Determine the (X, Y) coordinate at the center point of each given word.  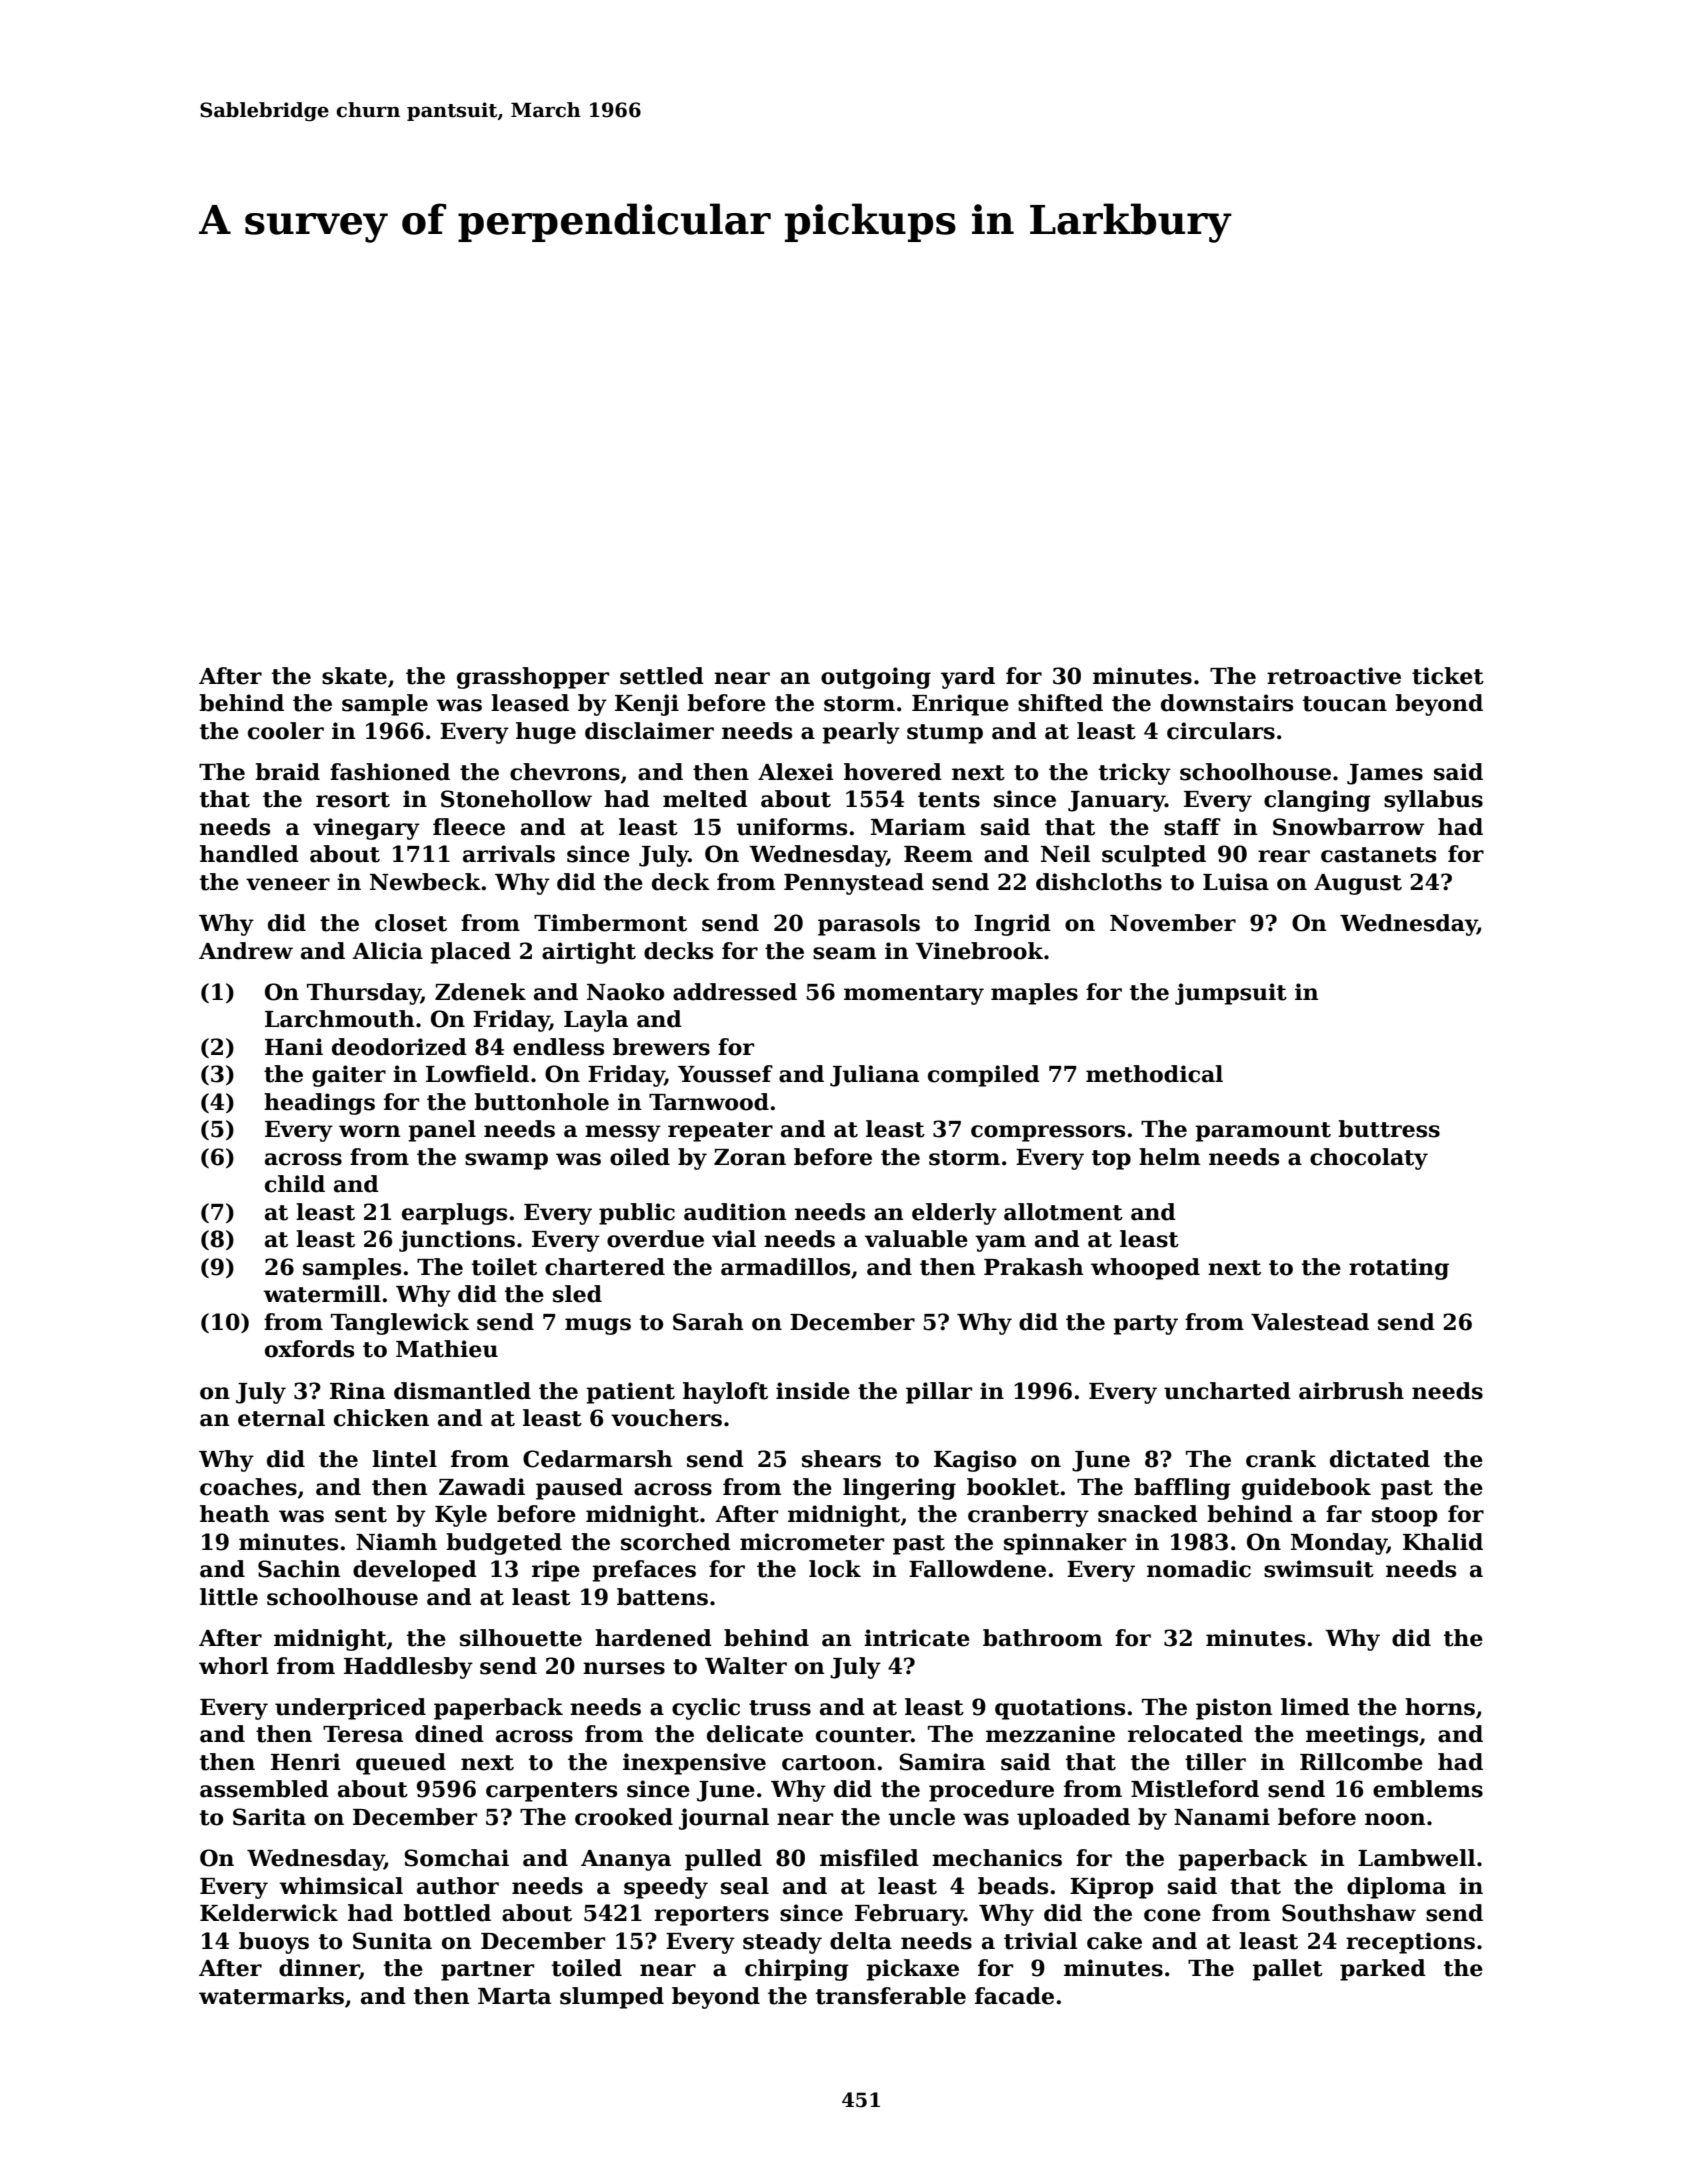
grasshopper (533, 678)
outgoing (876, 678)
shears (841, 1459)
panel (442, 1131)
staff (1192, 827)
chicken (381, 1418)
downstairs (1227, 703)
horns (1440, 1707)
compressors (1048, 1133)
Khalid (1443, 1542)
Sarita (269, 1817)
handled (249, 854)
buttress (1389, 1129)
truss (780, 1708)
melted (705, 799)
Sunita (392, 1941)
